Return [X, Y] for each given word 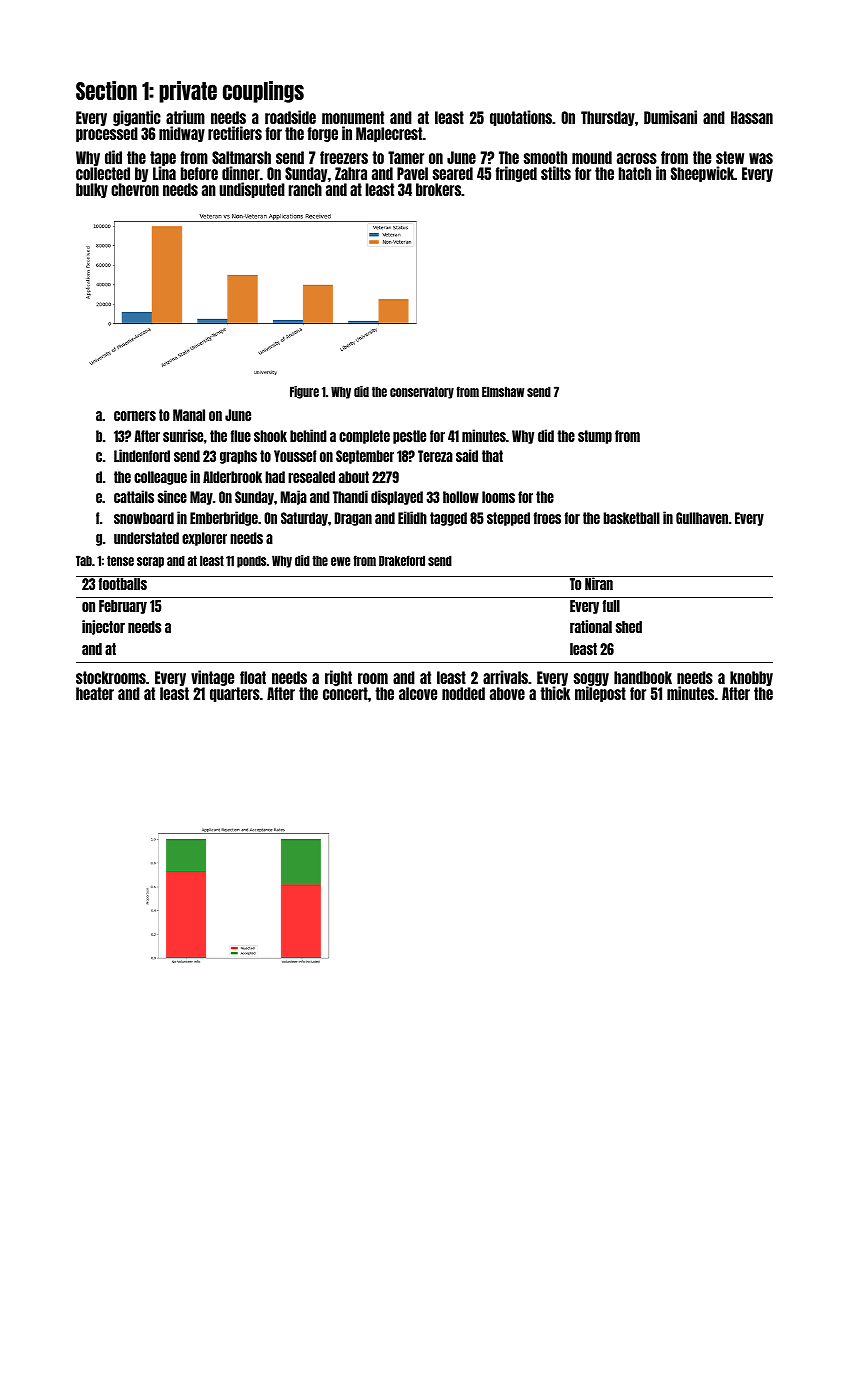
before [199, 173]
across [637, 158]
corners [135, 416]
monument [353, 117]
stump [595, 437]
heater [95, 693]
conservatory [422, 392]
